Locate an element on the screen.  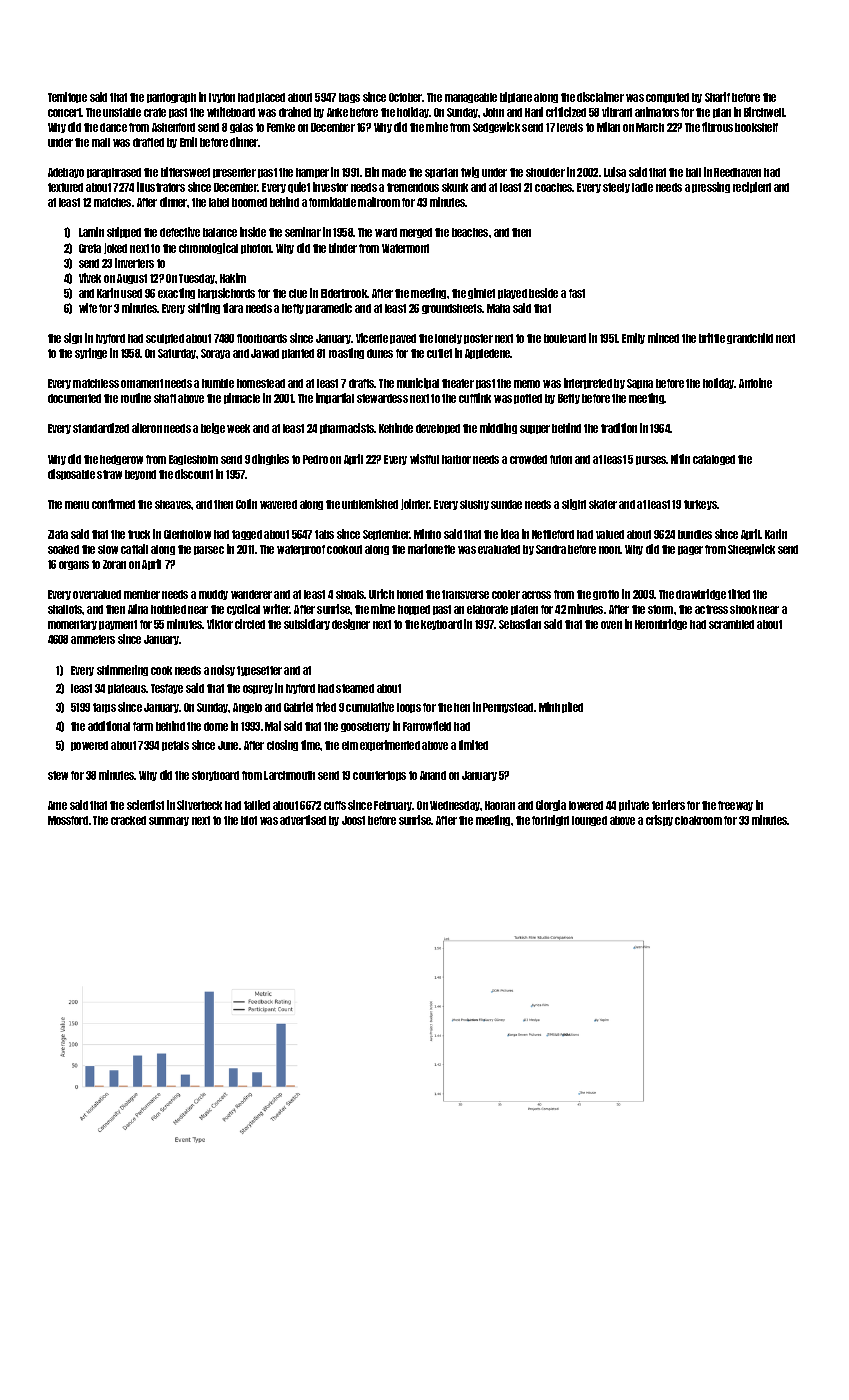
potted is located at coordinates (528, 399).
